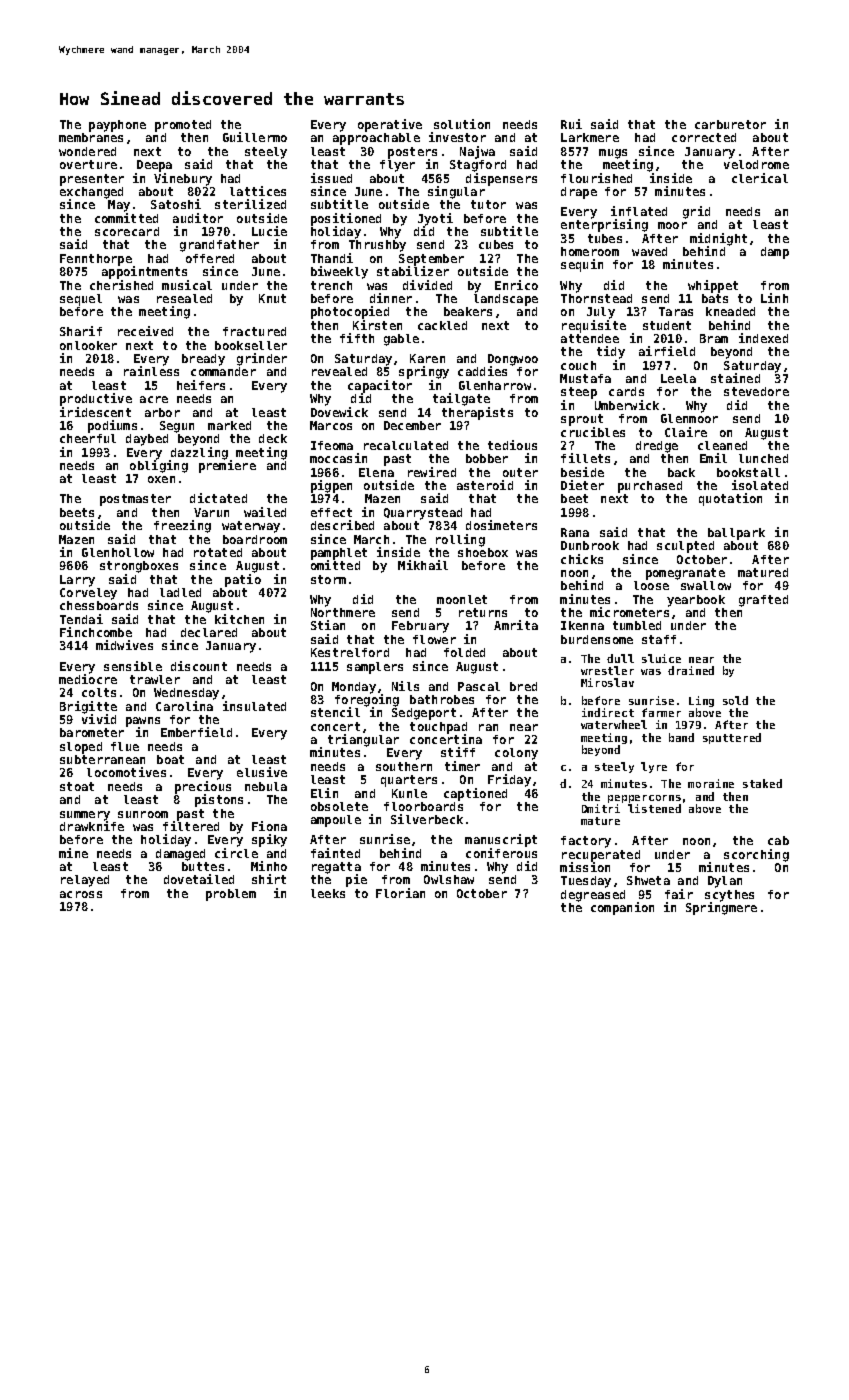 Image resolution: width=849 pixels, height=1400 pixels. I want to click on Jyoti, so click(435, 219).
